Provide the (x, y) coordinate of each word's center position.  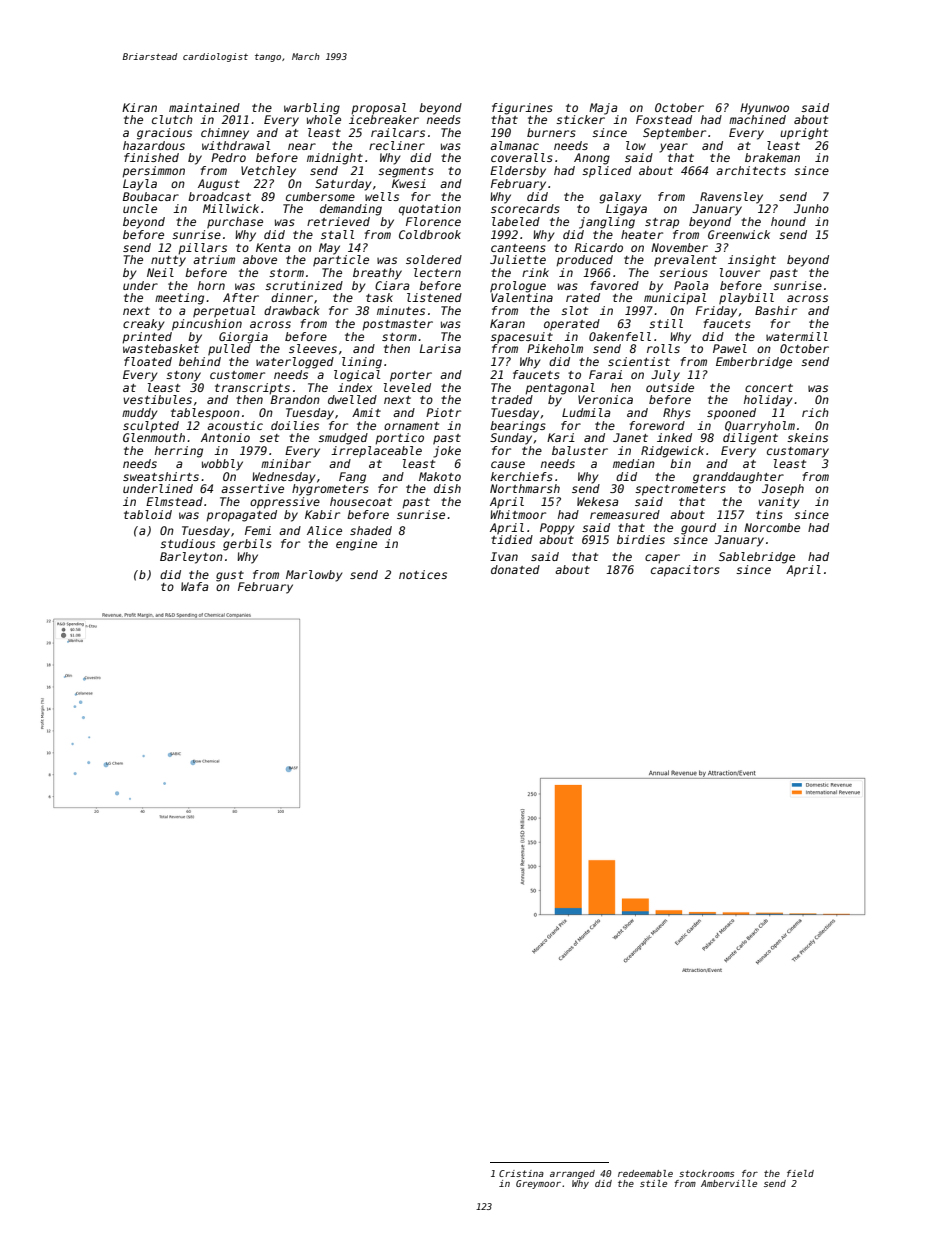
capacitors (685, 571)
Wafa (195, 586)
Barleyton (191, 558)
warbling (312, 109)
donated (515, 569)
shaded (371, 530)
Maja (603, 109)
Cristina (521, 1173)
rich (815, 412)
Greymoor (538, 1184)
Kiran (139, 107)
